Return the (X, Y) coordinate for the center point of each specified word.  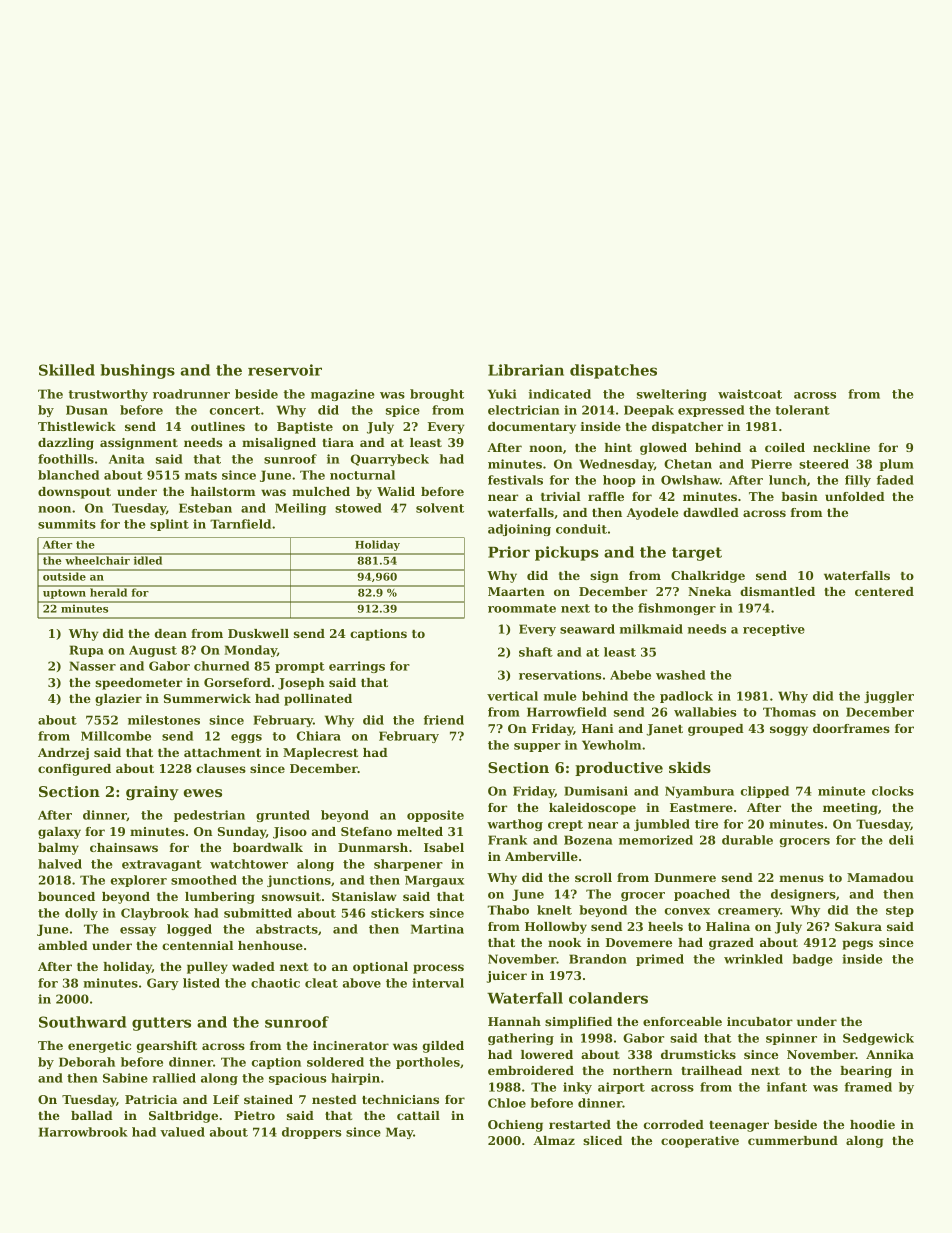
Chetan (688, 464)
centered (884, 591)
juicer (507, 977)
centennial (197, 945)
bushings (137, 371)
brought (437, 395)
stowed (358, 508)
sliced (602, 1140)
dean (171, 633)
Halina (728, 926)
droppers (312, 1133)
